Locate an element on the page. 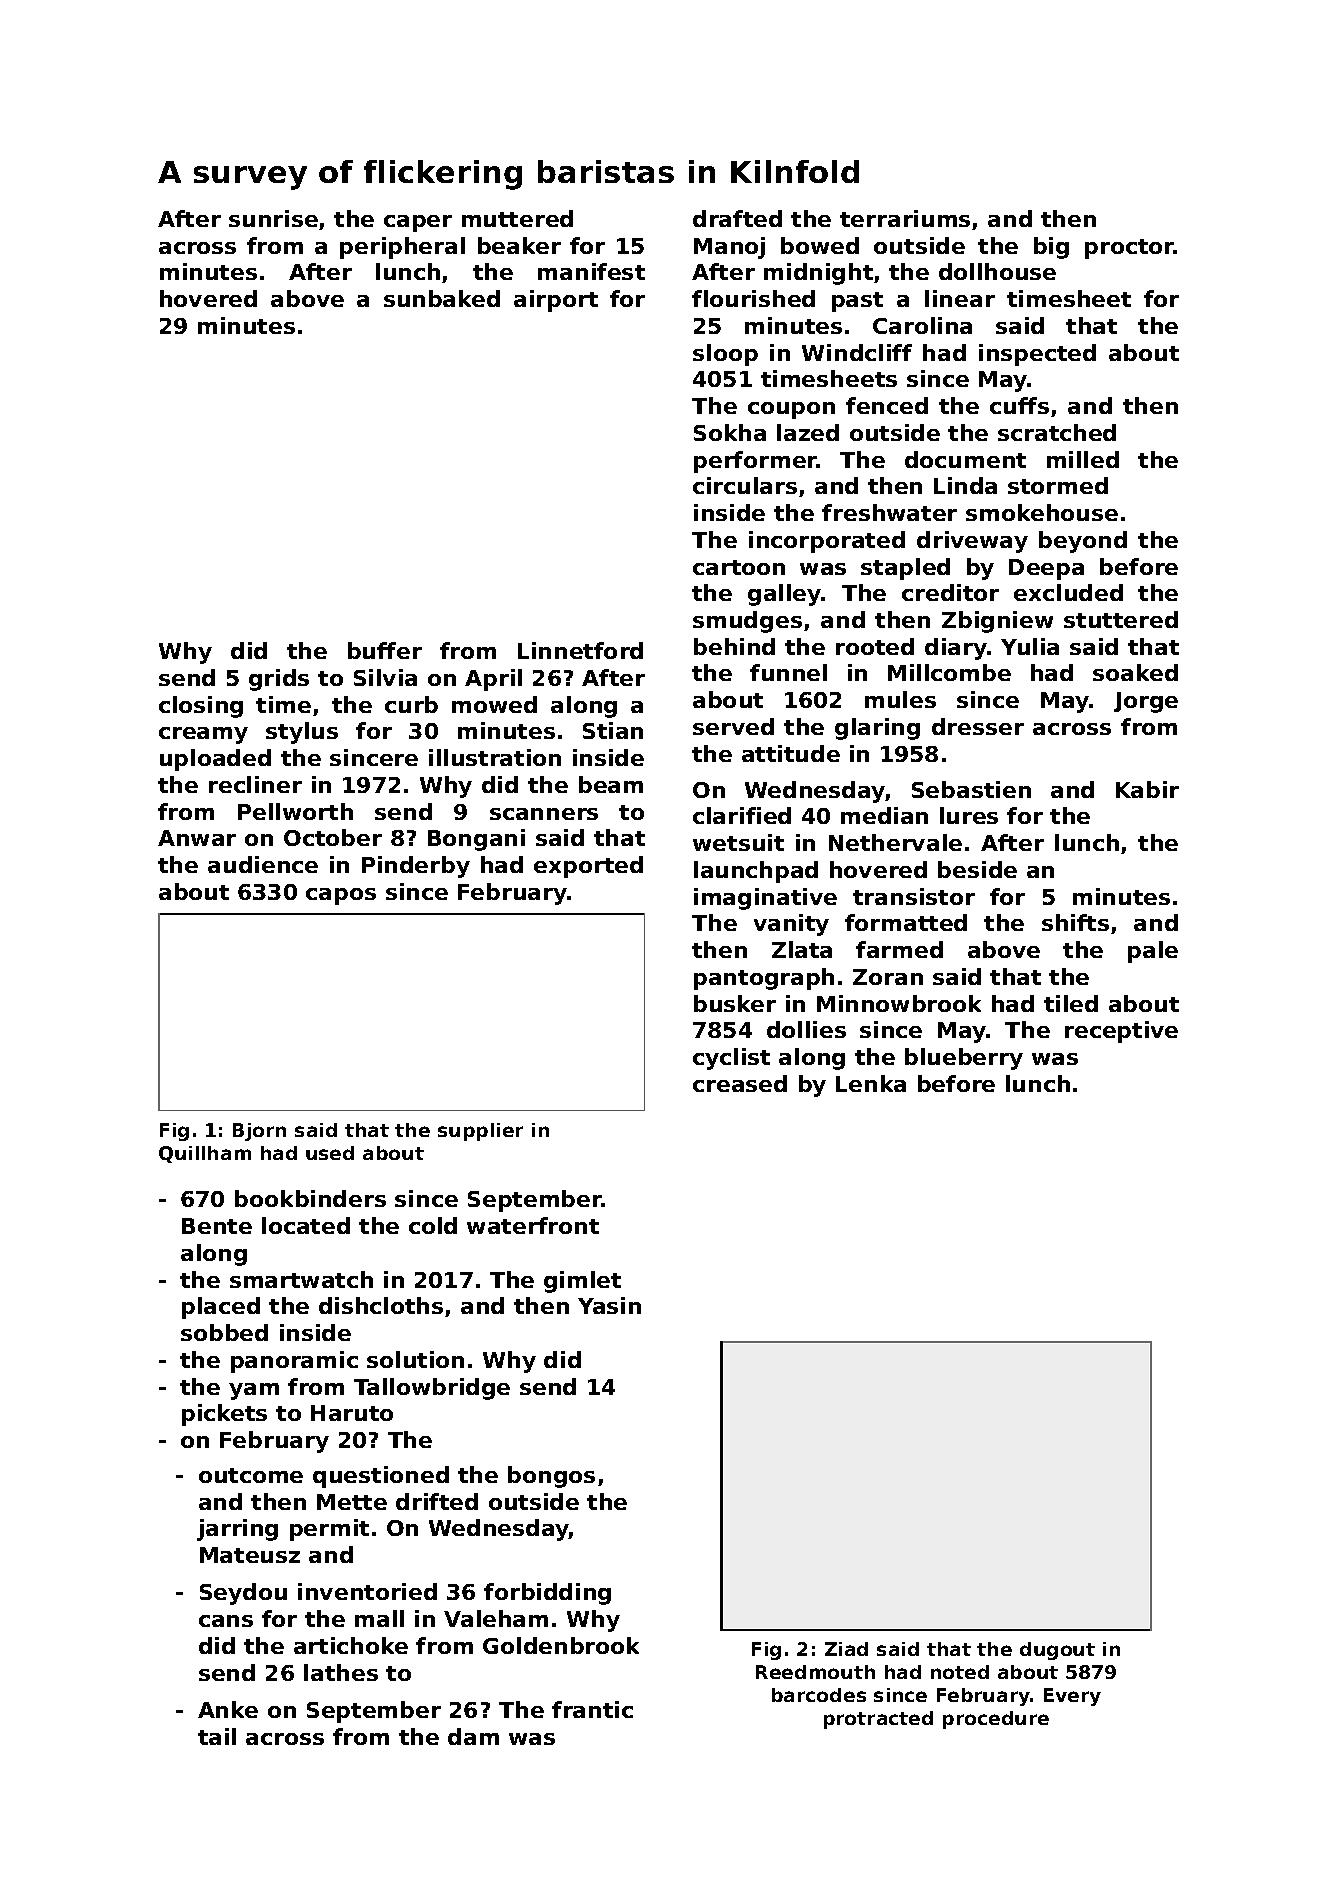  lures is located at coordinates (969, 815).
